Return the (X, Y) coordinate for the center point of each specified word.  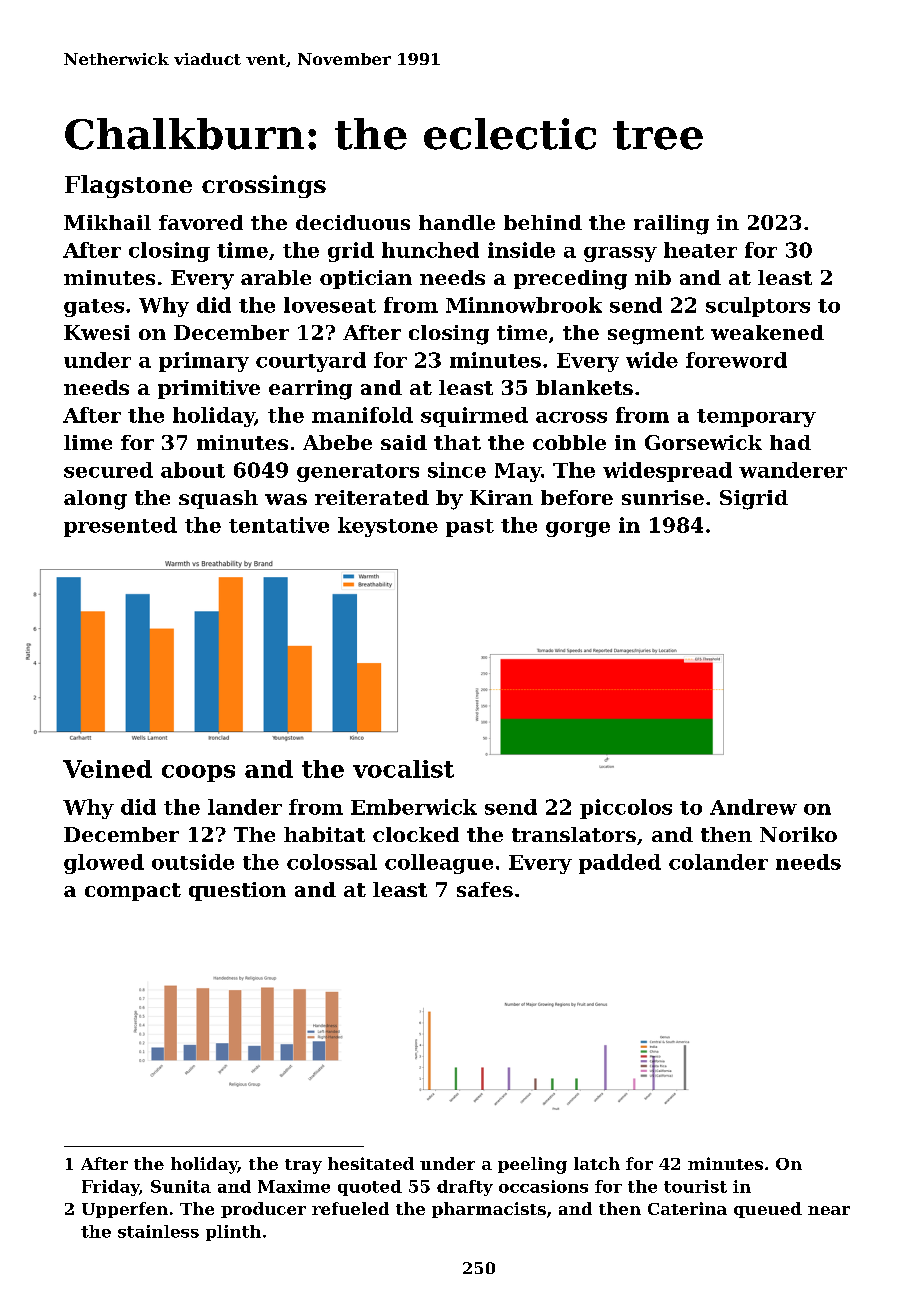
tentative (279, 525)
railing (671, 225)
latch (597, 1163)
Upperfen (125, 1210)
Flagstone (128, 186)
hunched (430, 250)
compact (133, 892)
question (237, 891)
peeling (532, 1165)
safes (485, 889)
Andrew (753, 807)
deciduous (353, 222)
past (470, 528)
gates (94, 308)
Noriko (798, 834)
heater (700, 250)
